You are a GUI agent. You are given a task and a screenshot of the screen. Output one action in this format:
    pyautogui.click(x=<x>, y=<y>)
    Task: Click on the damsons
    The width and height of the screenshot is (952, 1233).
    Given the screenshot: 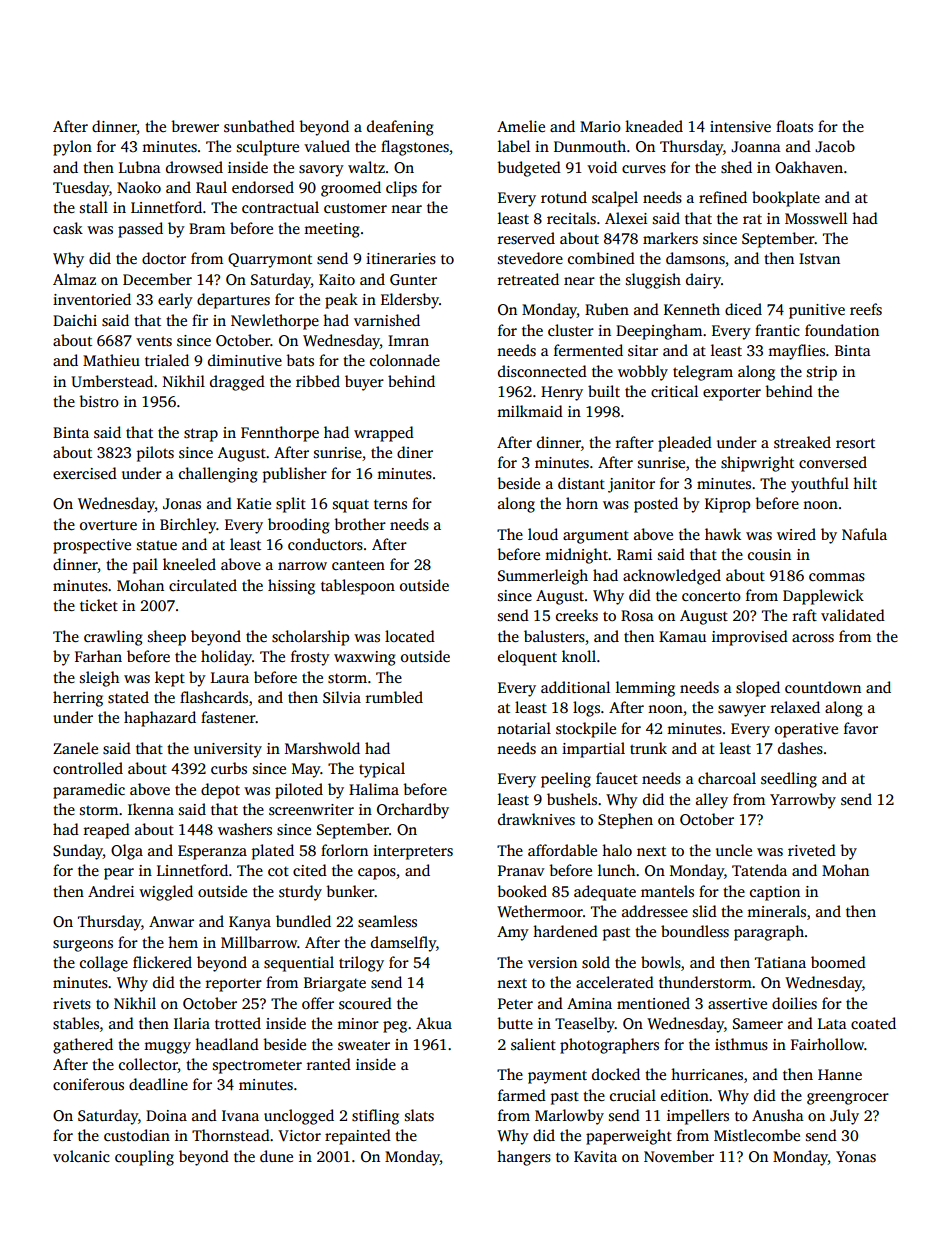 What is the action you would take?
    pyautogui.click(x=695, y=258)
